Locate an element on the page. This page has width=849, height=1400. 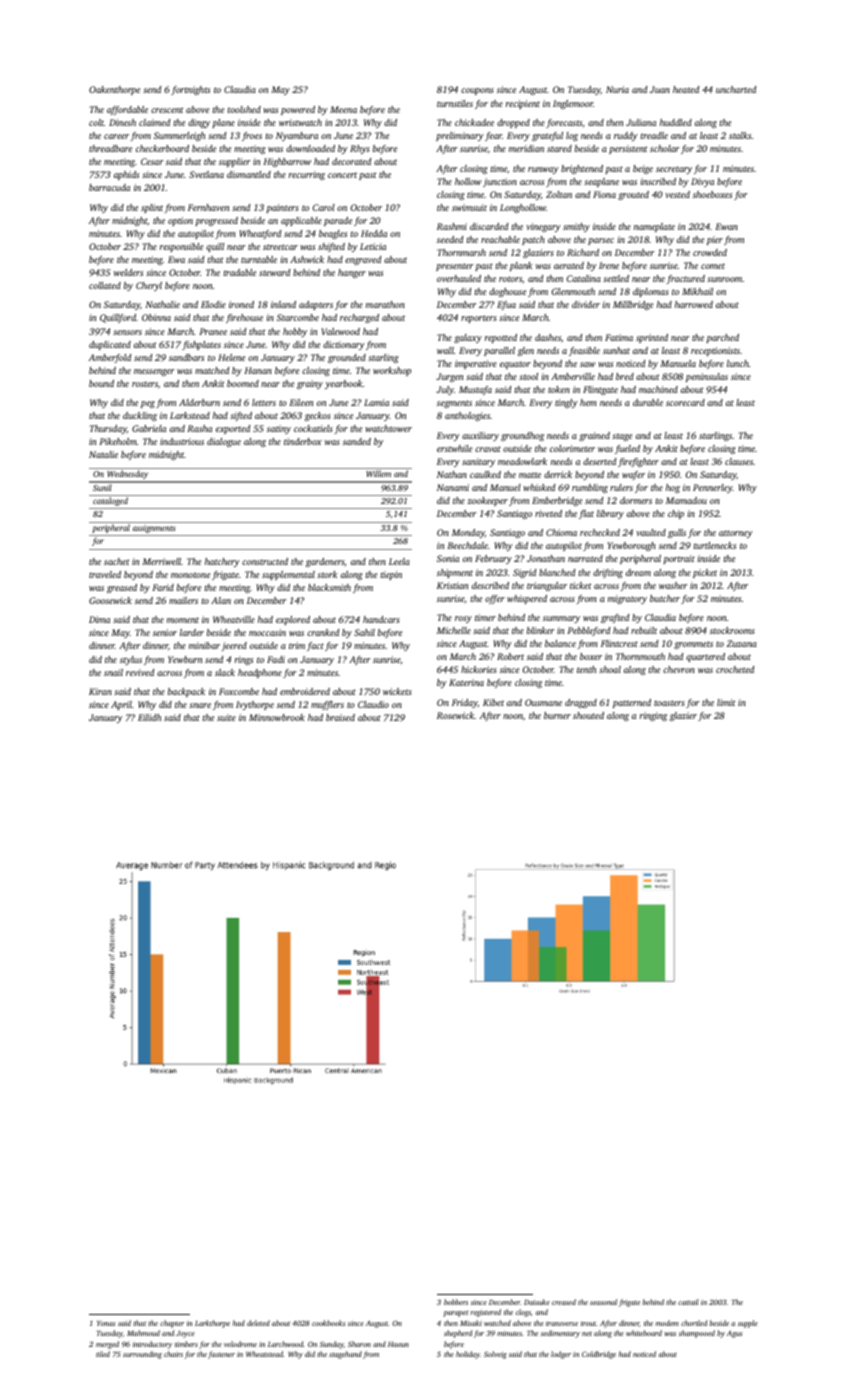
stalks is located at coordinates (740, 135).
